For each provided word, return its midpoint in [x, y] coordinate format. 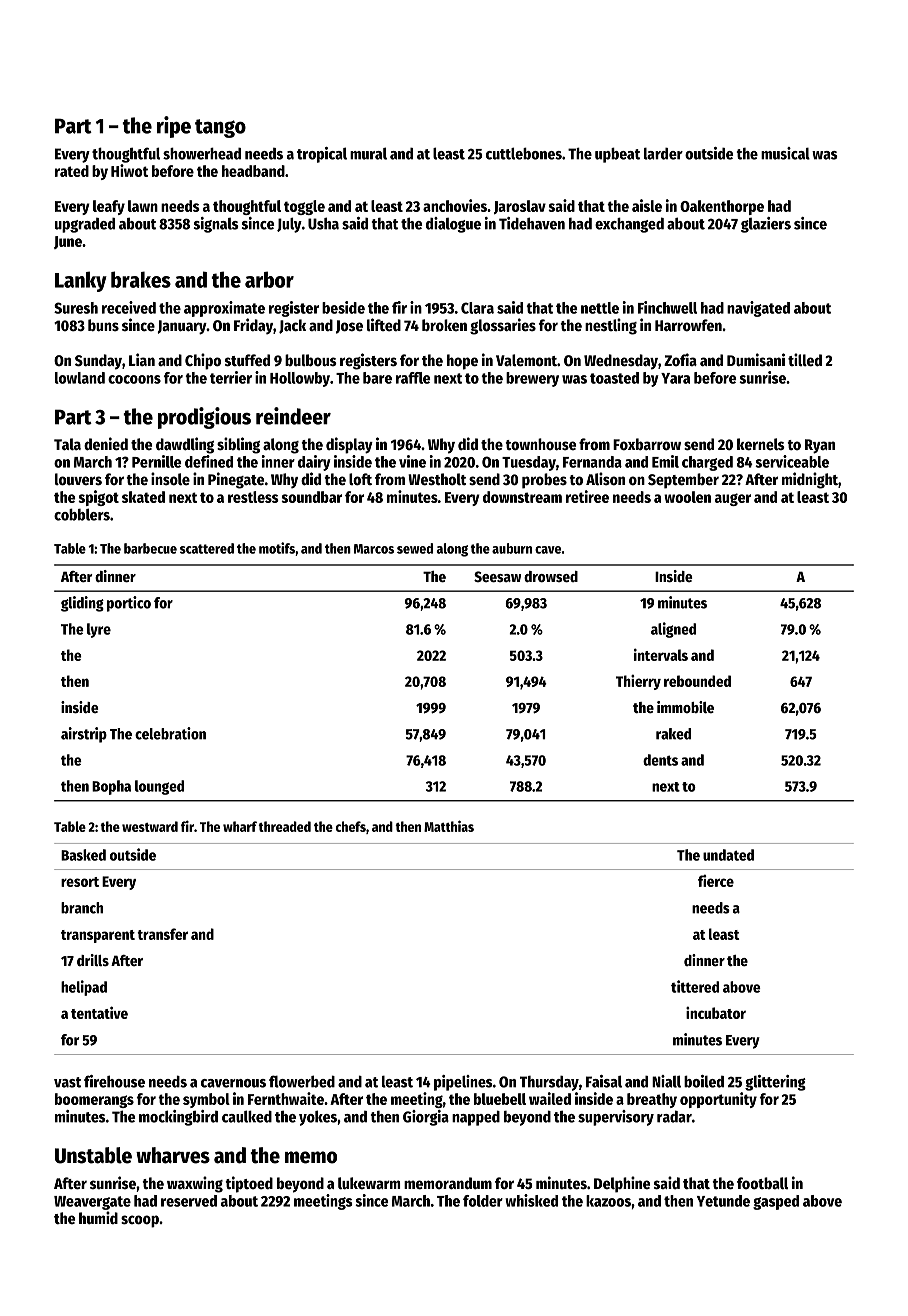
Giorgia [426, 1118]
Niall [666, 1081]
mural [368, 153]
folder [483, 1201]
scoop [140, 1221]
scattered [207, 548]
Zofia [680, 359]
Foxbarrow [647, 444]
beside [343, 307]
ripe [174, 127]
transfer [162, 934]
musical [785, 153]
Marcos [374, 549]
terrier [231, 377]
